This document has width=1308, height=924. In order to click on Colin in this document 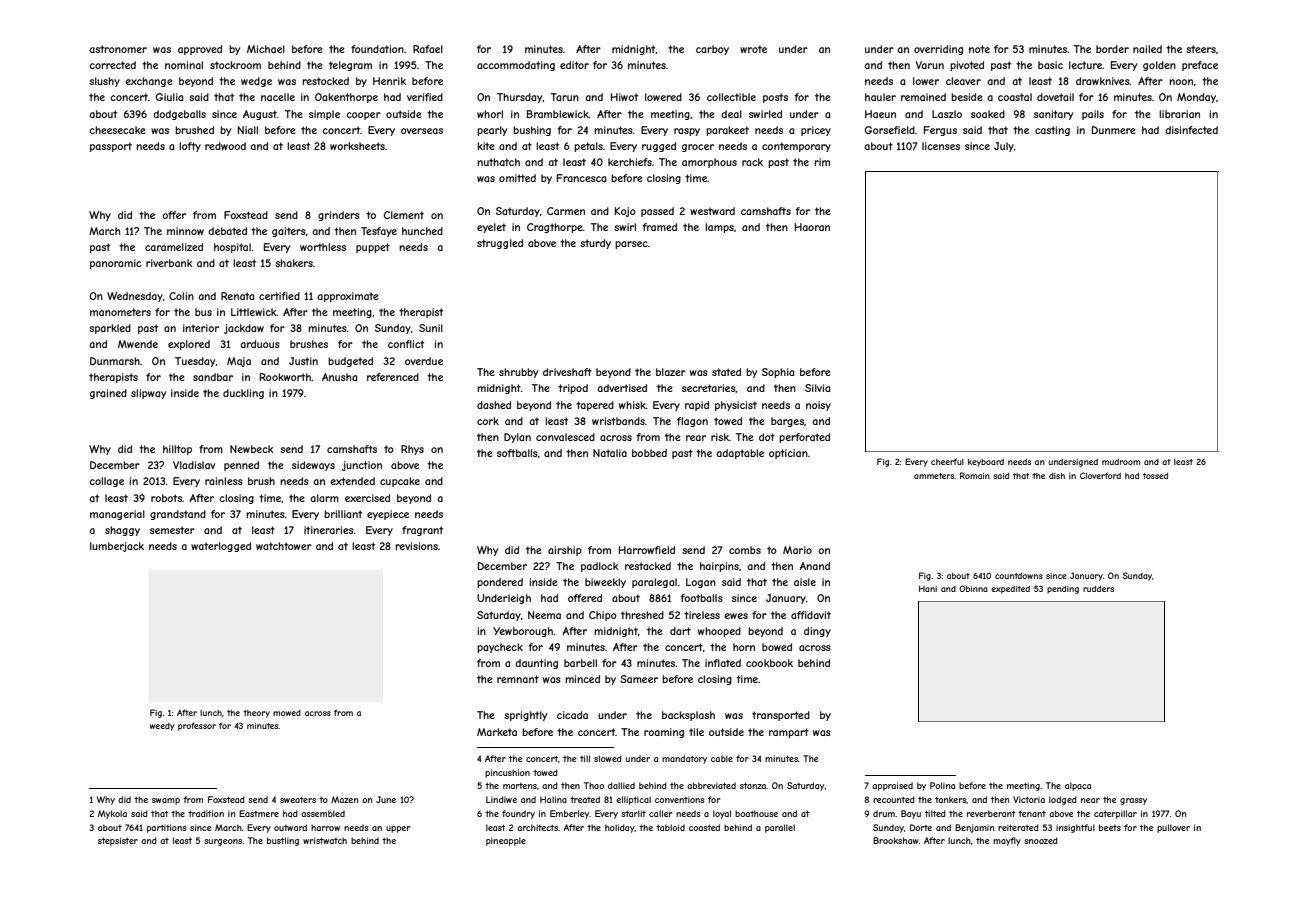, I will do `click(181, 296)`.
